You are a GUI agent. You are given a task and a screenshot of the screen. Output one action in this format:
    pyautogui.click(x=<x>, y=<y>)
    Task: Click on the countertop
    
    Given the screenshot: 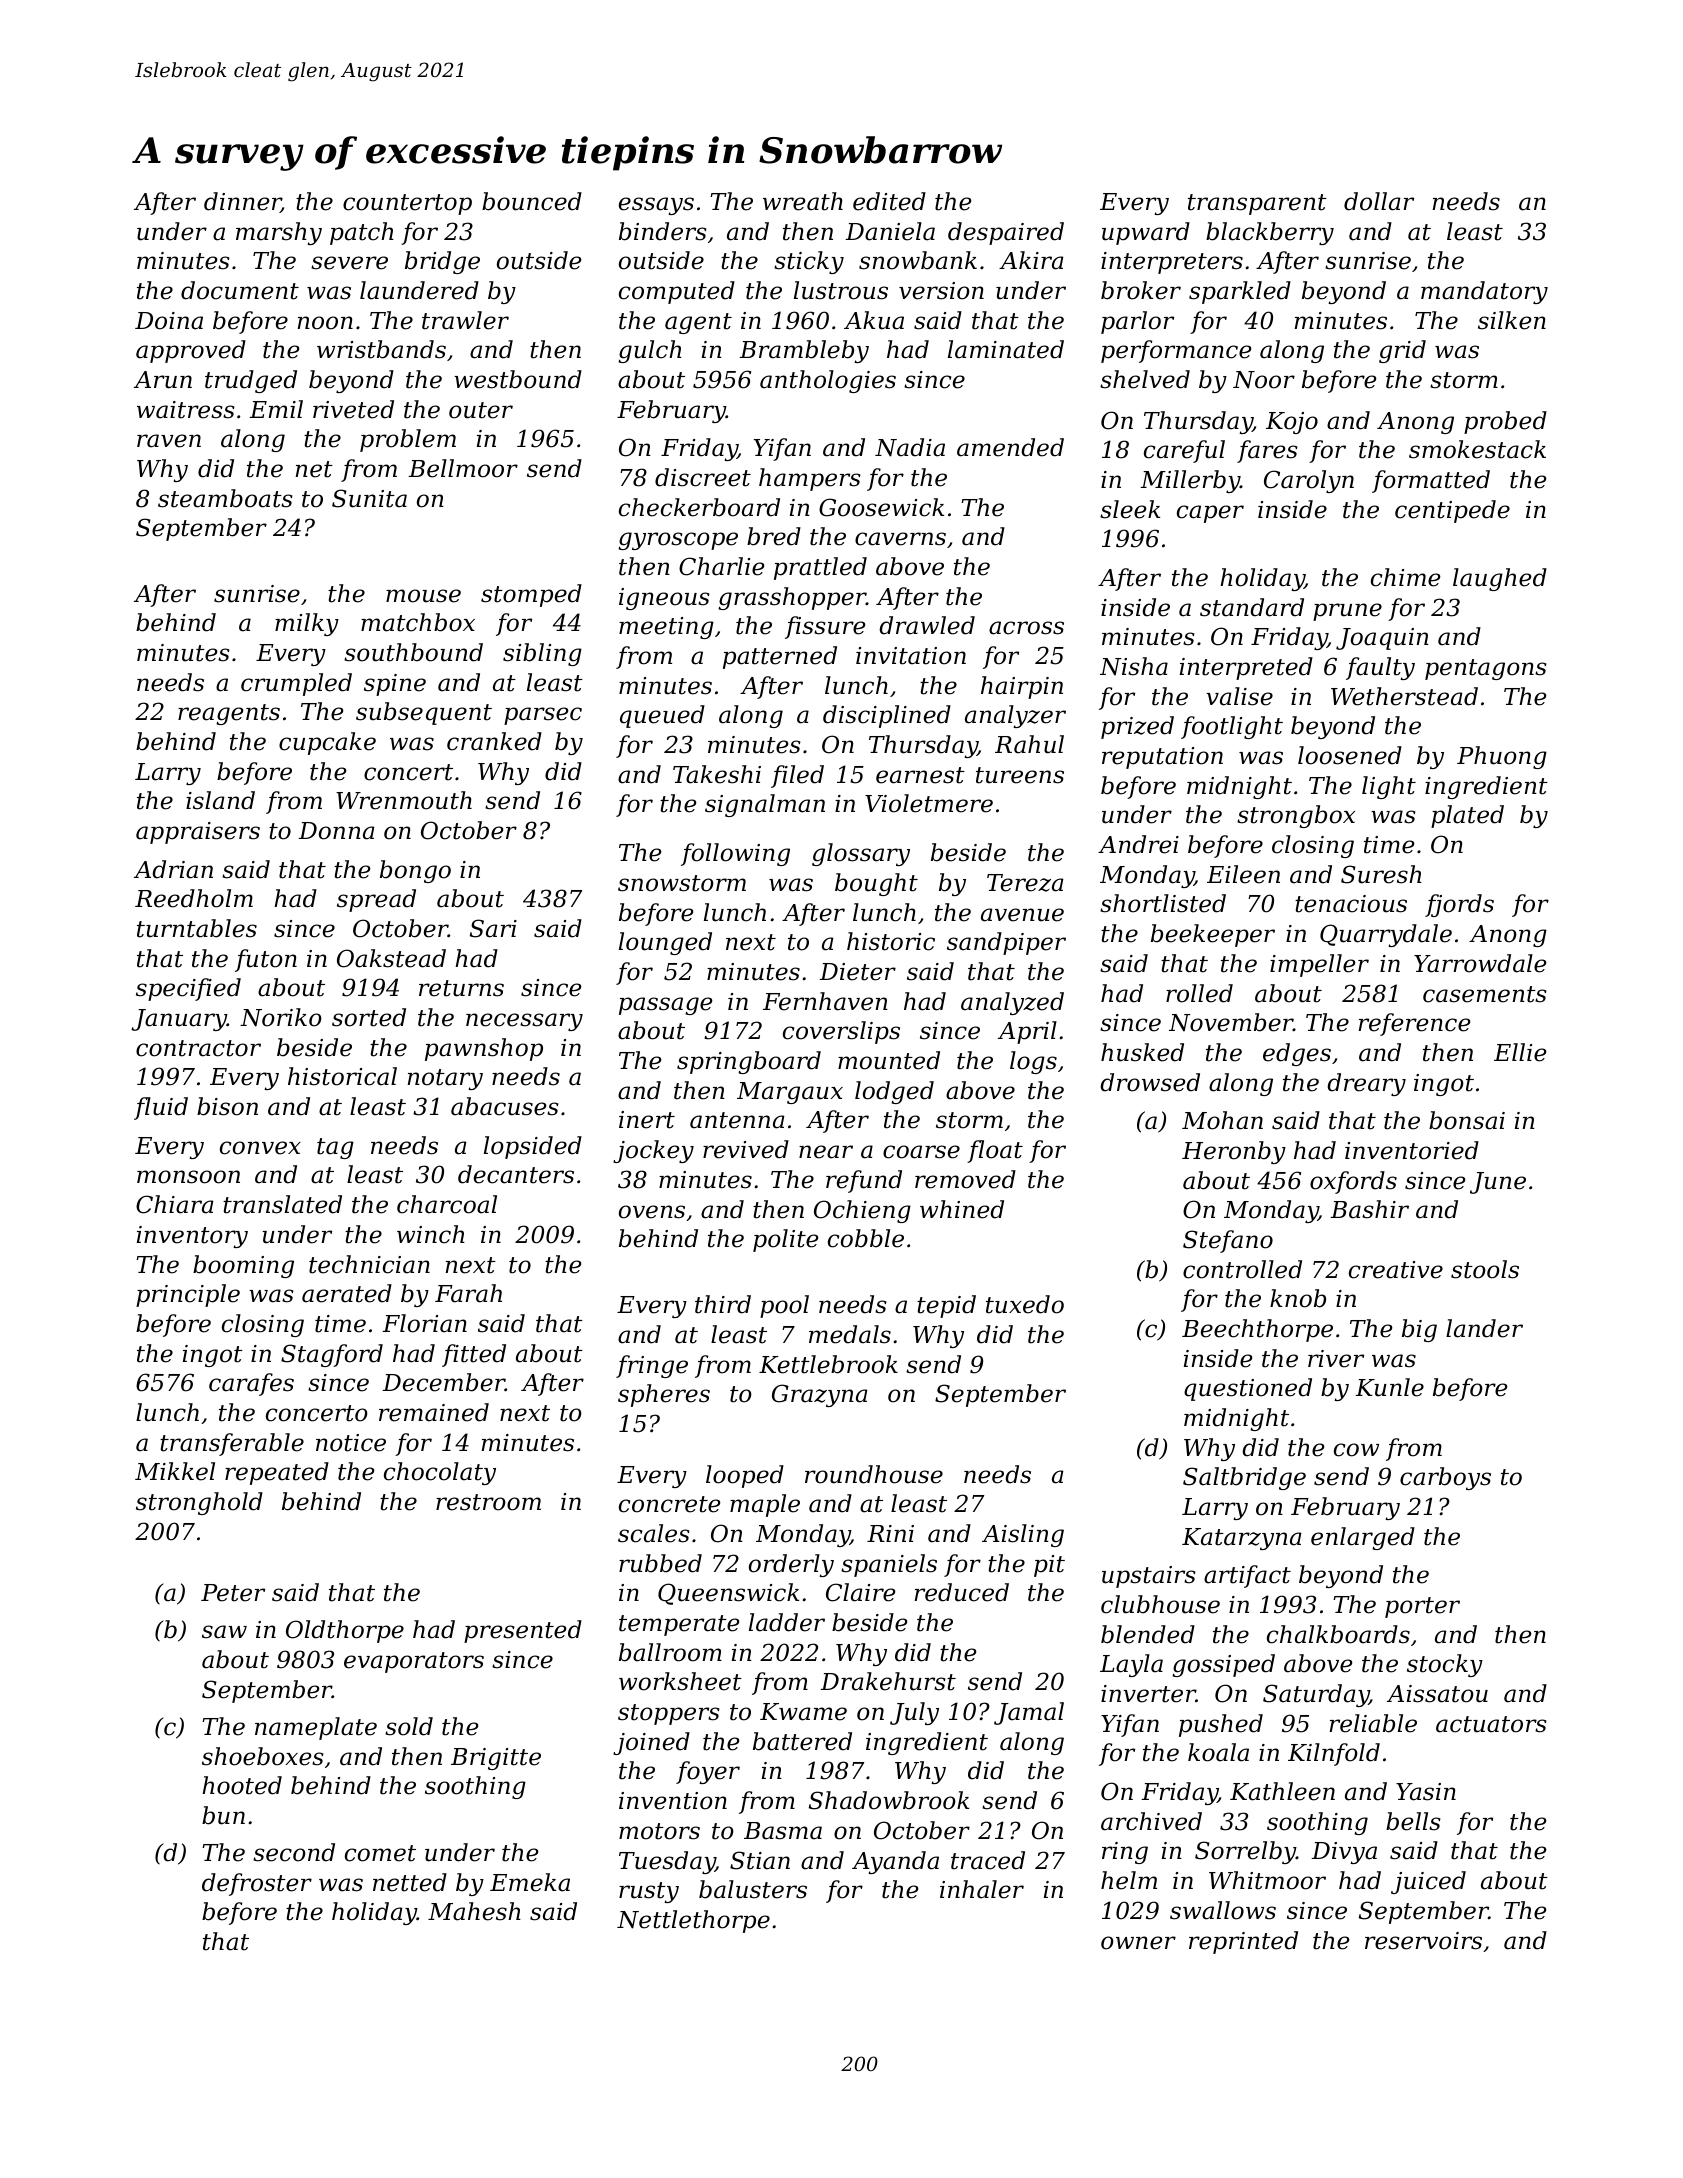 What is the action you would take?
    pyautogui.click(x=407, y=204)
